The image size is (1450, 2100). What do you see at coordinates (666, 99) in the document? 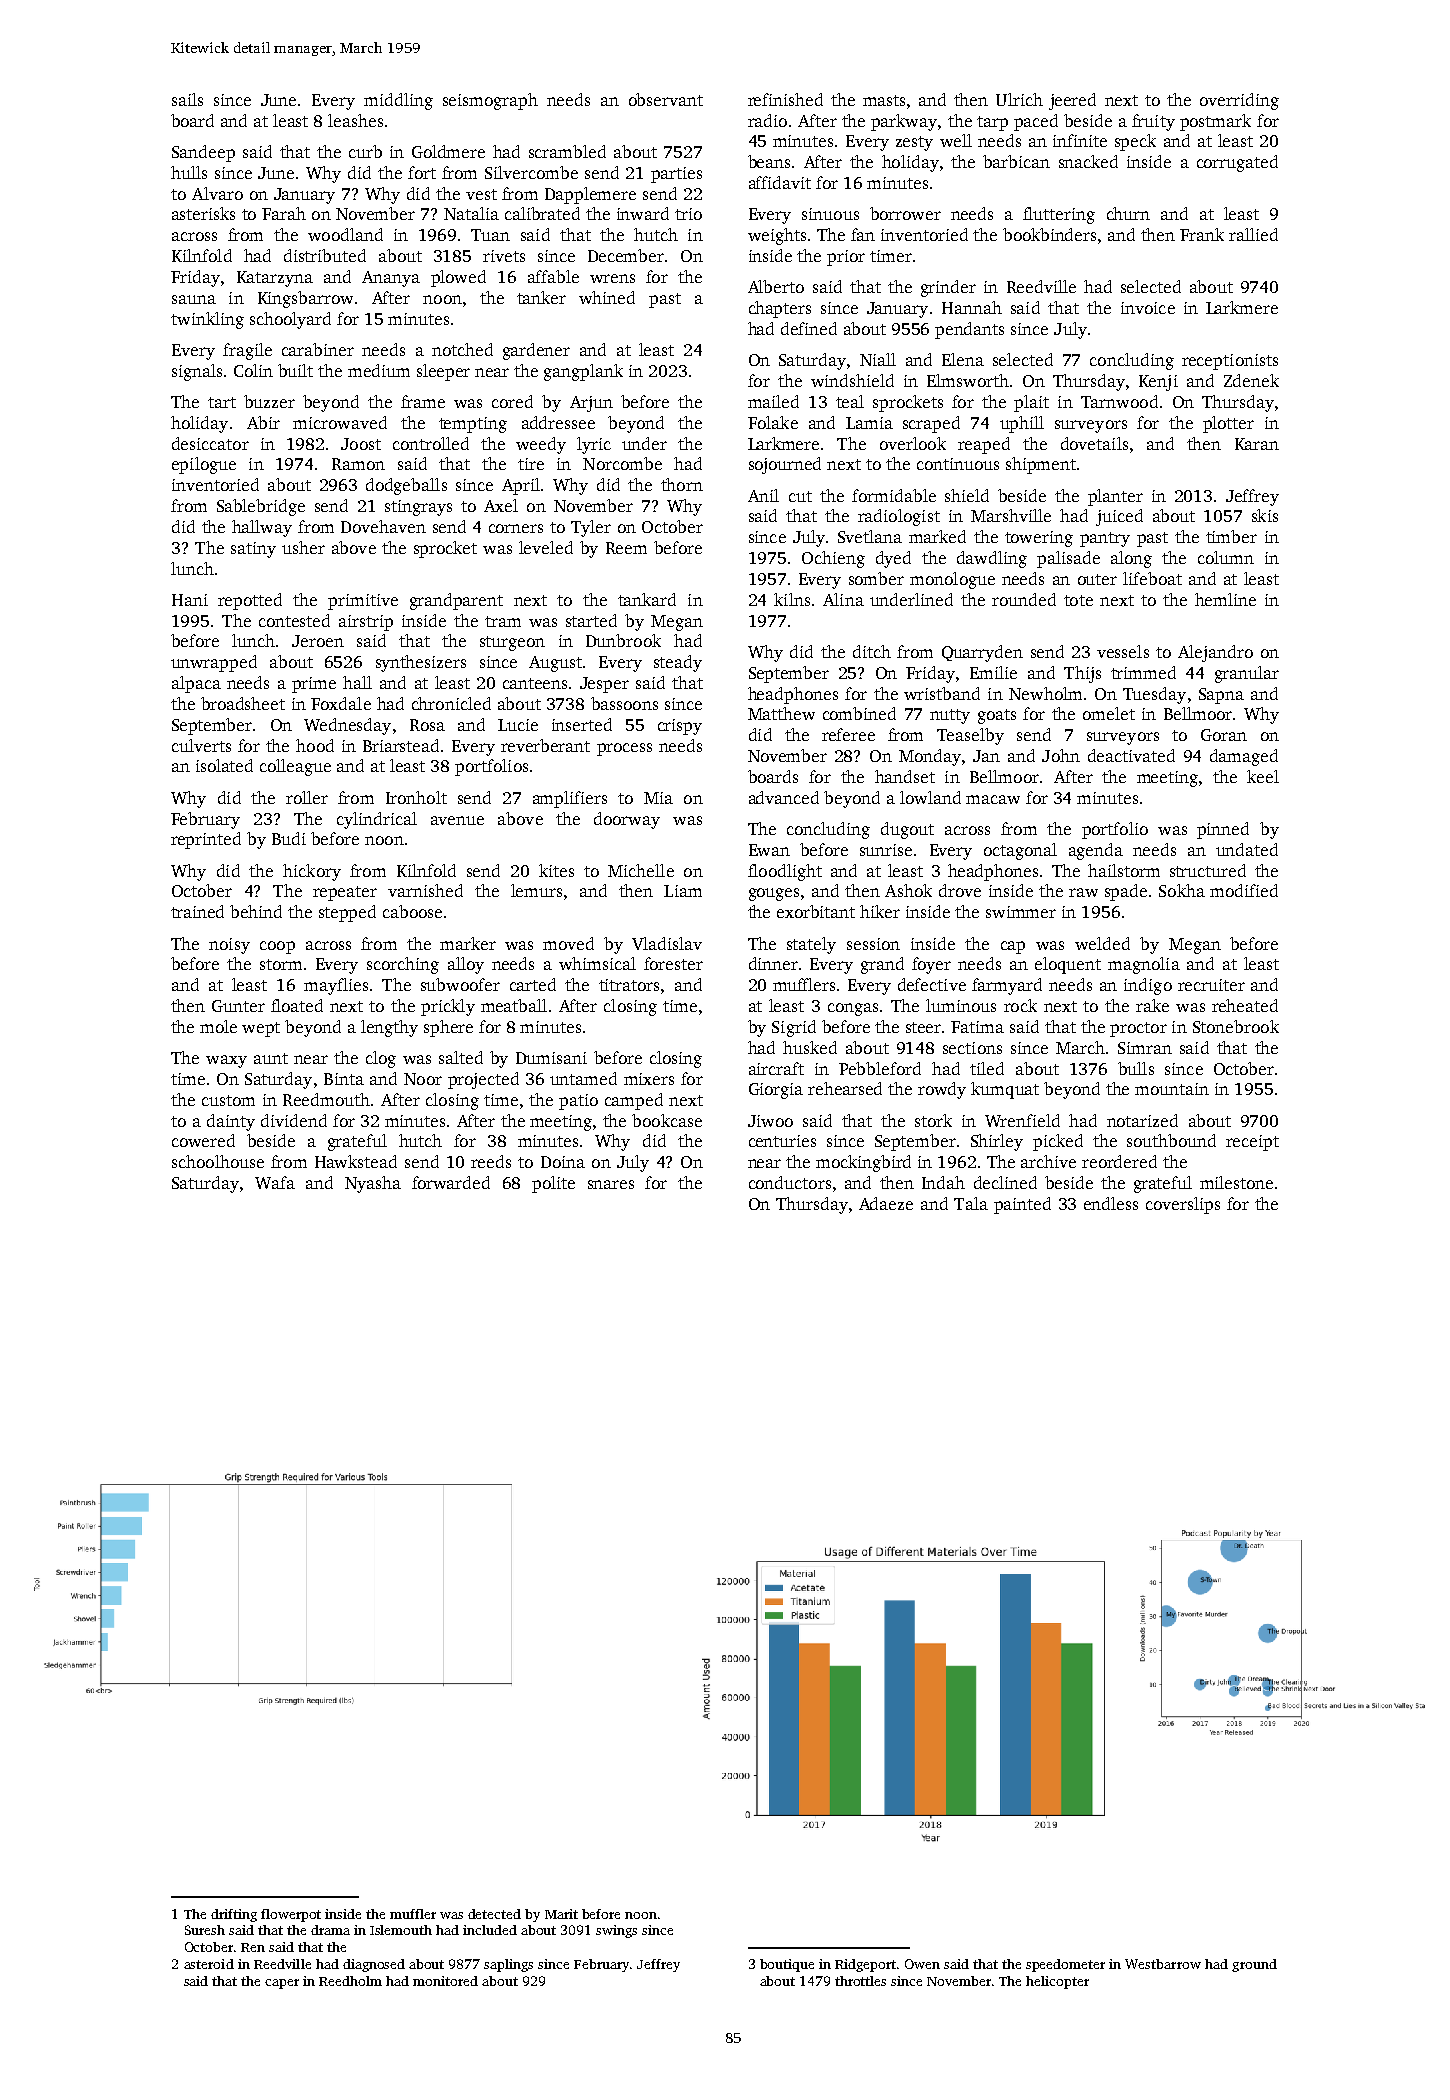
I see `observant` at bounding box center [666, 99].
